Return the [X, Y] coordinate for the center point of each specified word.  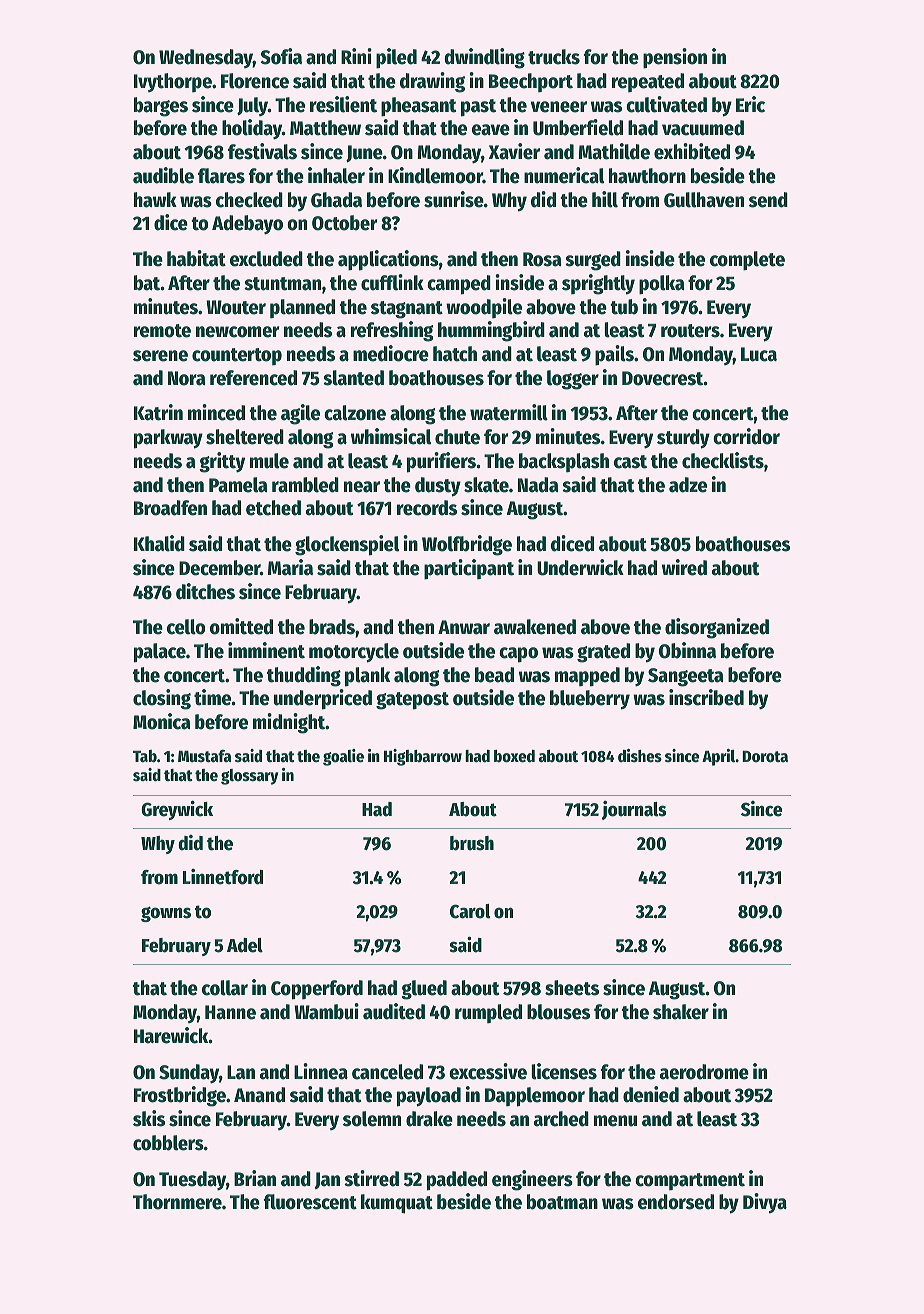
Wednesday [206, 58]
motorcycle [354, 653]
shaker [681, 1012]
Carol [470, 911]
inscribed [706, 697]
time [212, 697]
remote [162, 331]
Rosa [542, 259]
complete [747, 261]
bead [494, 675]
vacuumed [703, 128]
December [219, 568]
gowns [166, 914]
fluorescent [310, 1202]
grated [603, 653]
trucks [554, 57]
